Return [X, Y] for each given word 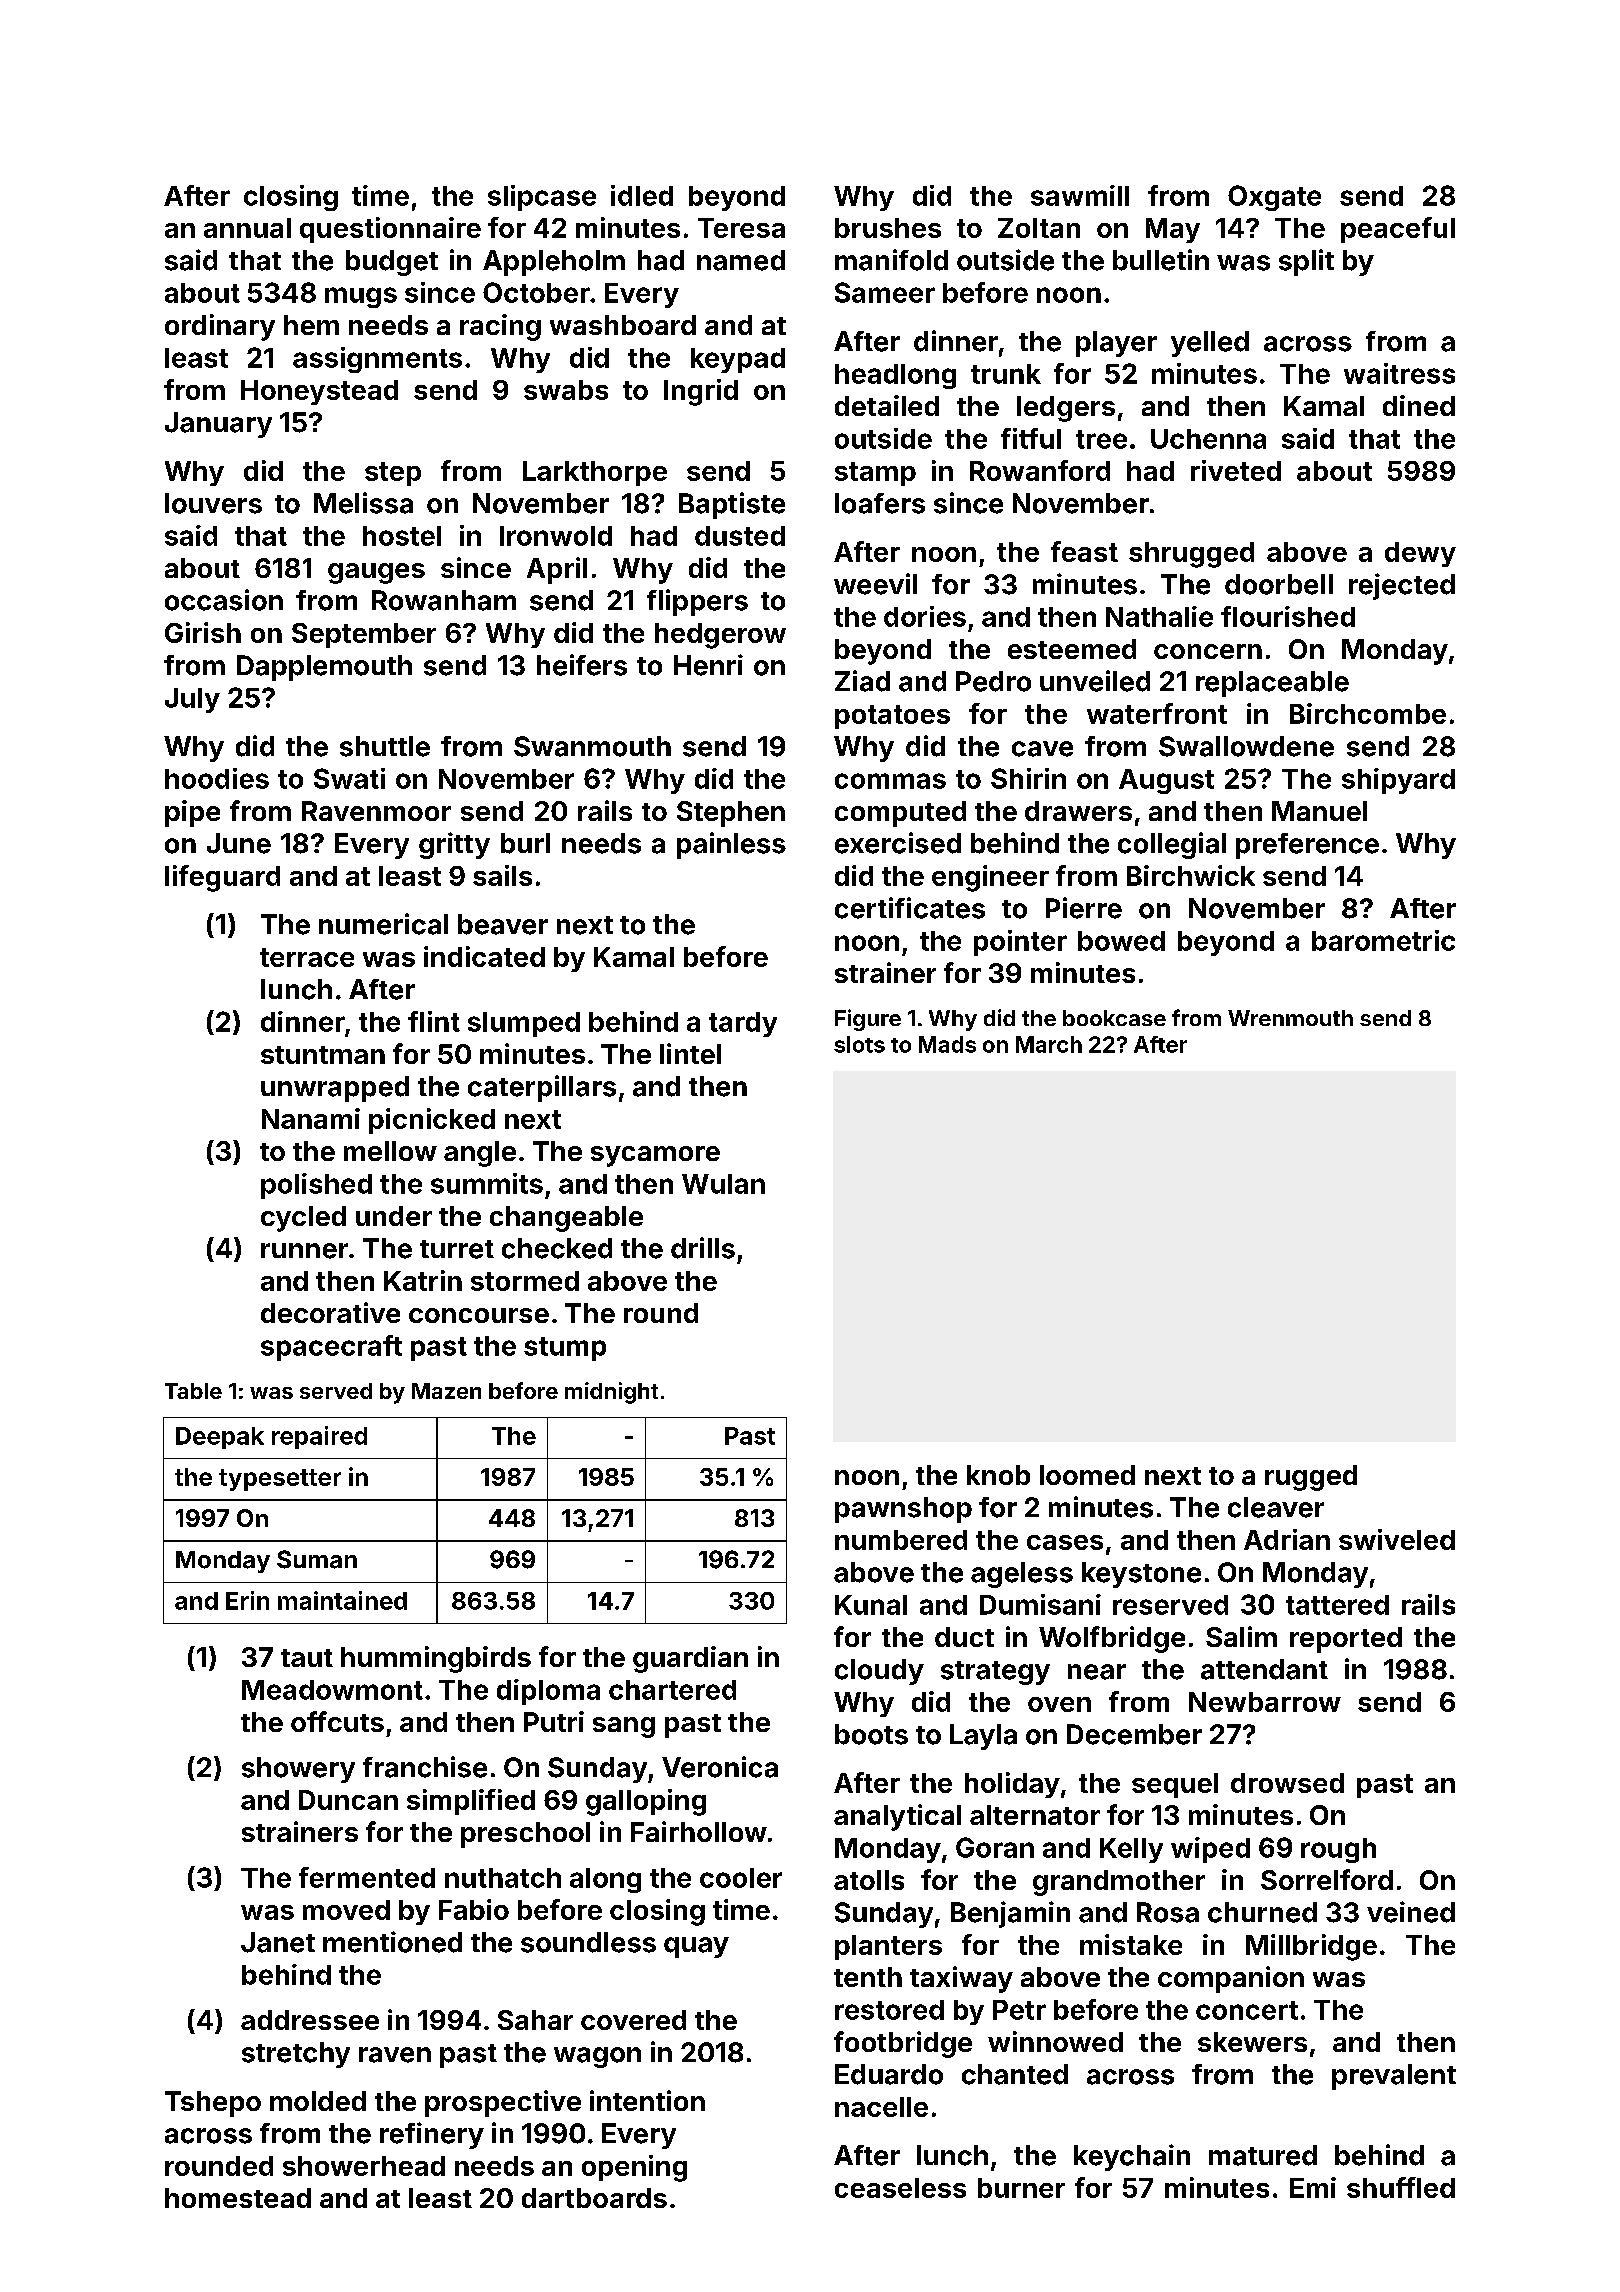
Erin [247, 1600]
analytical [897, 1817]
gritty [454, 845]
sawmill [1080, 195]
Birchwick [1191, 875]
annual [247, 228]
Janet [278, 1942]
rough [1338, 1850]
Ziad [862, 681]
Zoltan [1039, 228]
